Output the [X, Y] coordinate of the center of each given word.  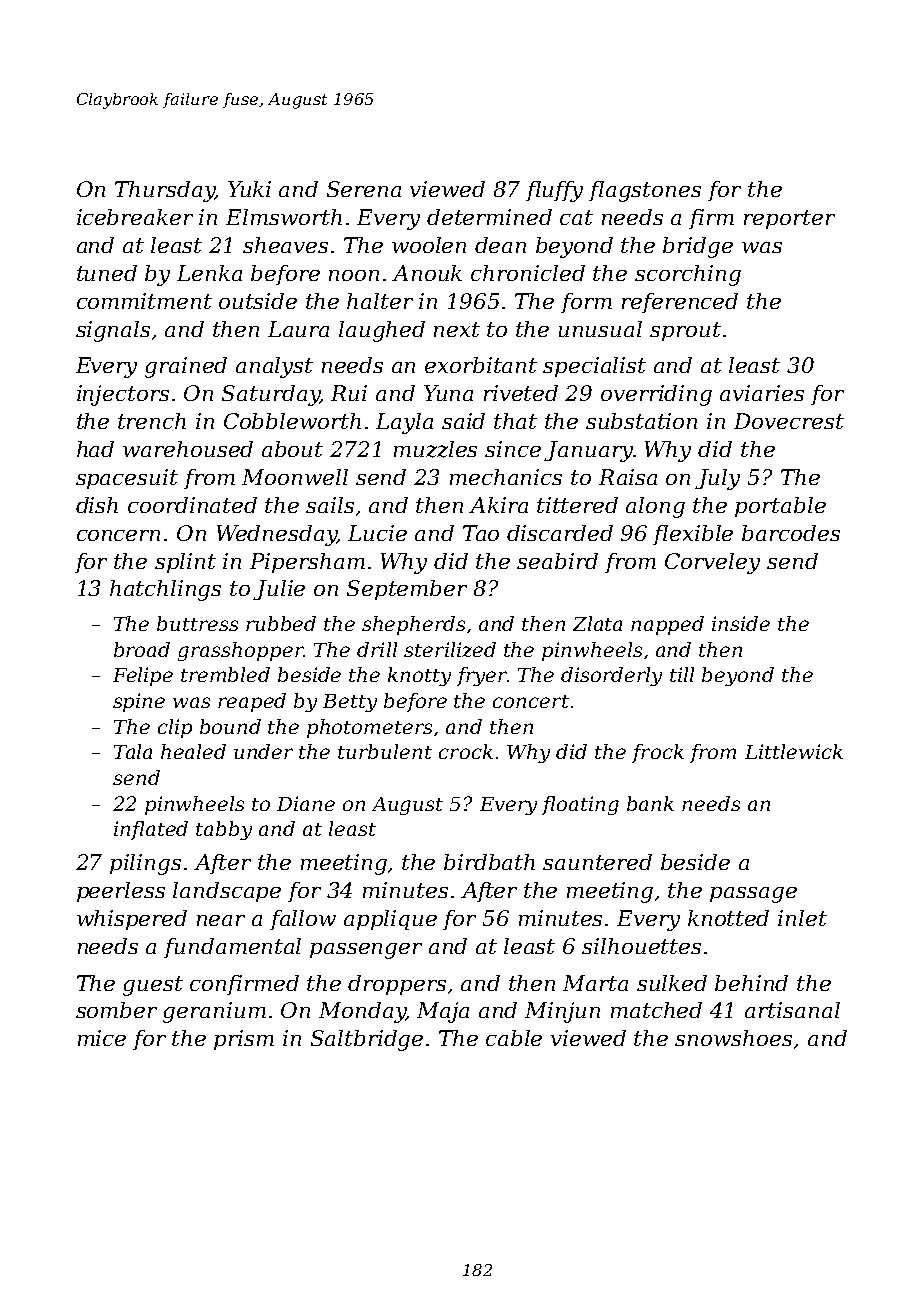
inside [741, 623]
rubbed [281, 623]
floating [580, 805]
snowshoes [733, 1038]
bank [650, 803]
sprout [685, 331]
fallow [303, 920]
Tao [481, 533]
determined [489, 217]
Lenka [209, 273]
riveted [521, 393]
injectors [123, 395]
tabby [224, 830]
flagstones [645, 191]
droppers [397, 985]
